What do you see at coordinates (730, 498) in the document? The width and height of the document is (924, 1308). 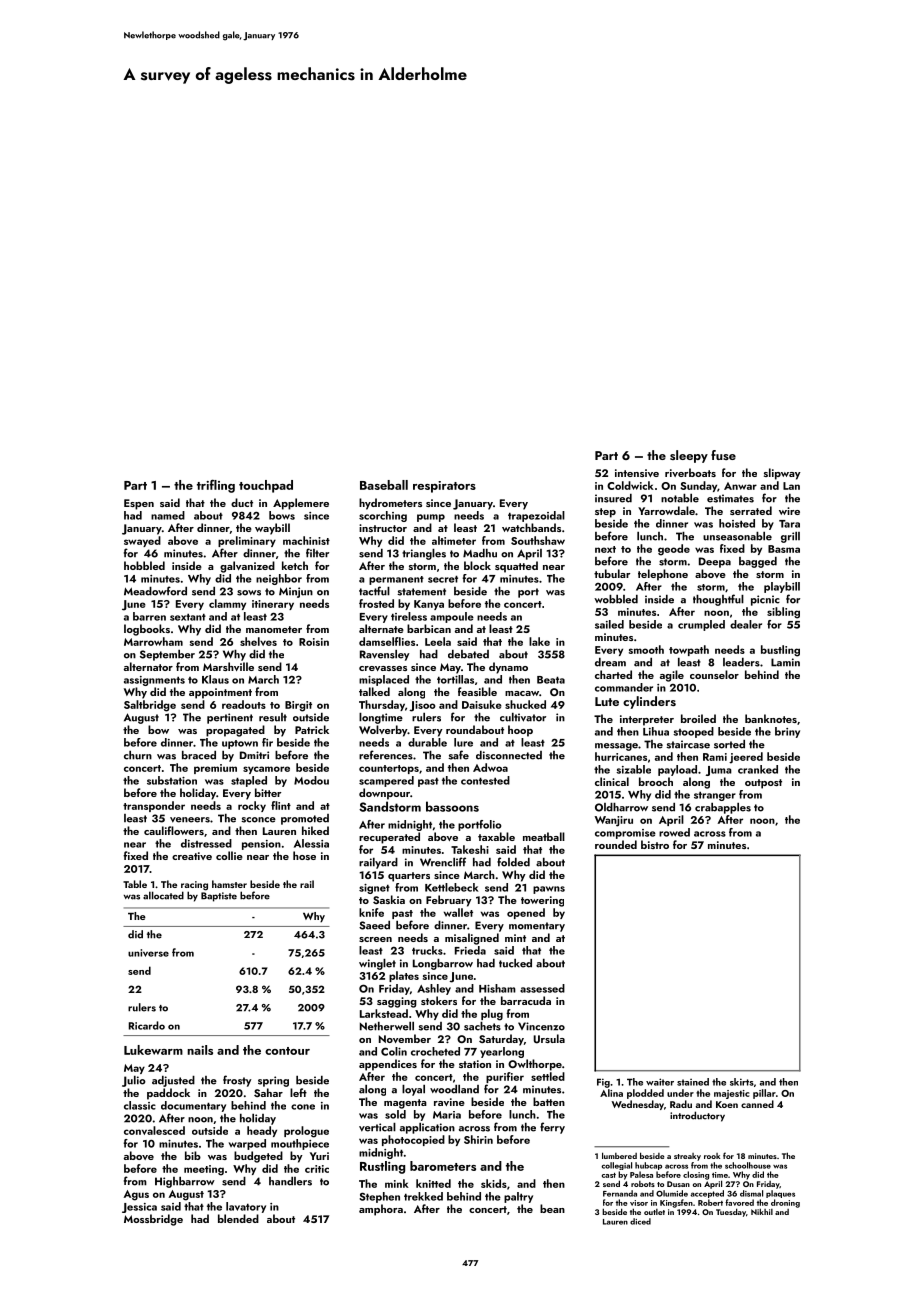 I see `estimates` at bounding box center [730, 498].
